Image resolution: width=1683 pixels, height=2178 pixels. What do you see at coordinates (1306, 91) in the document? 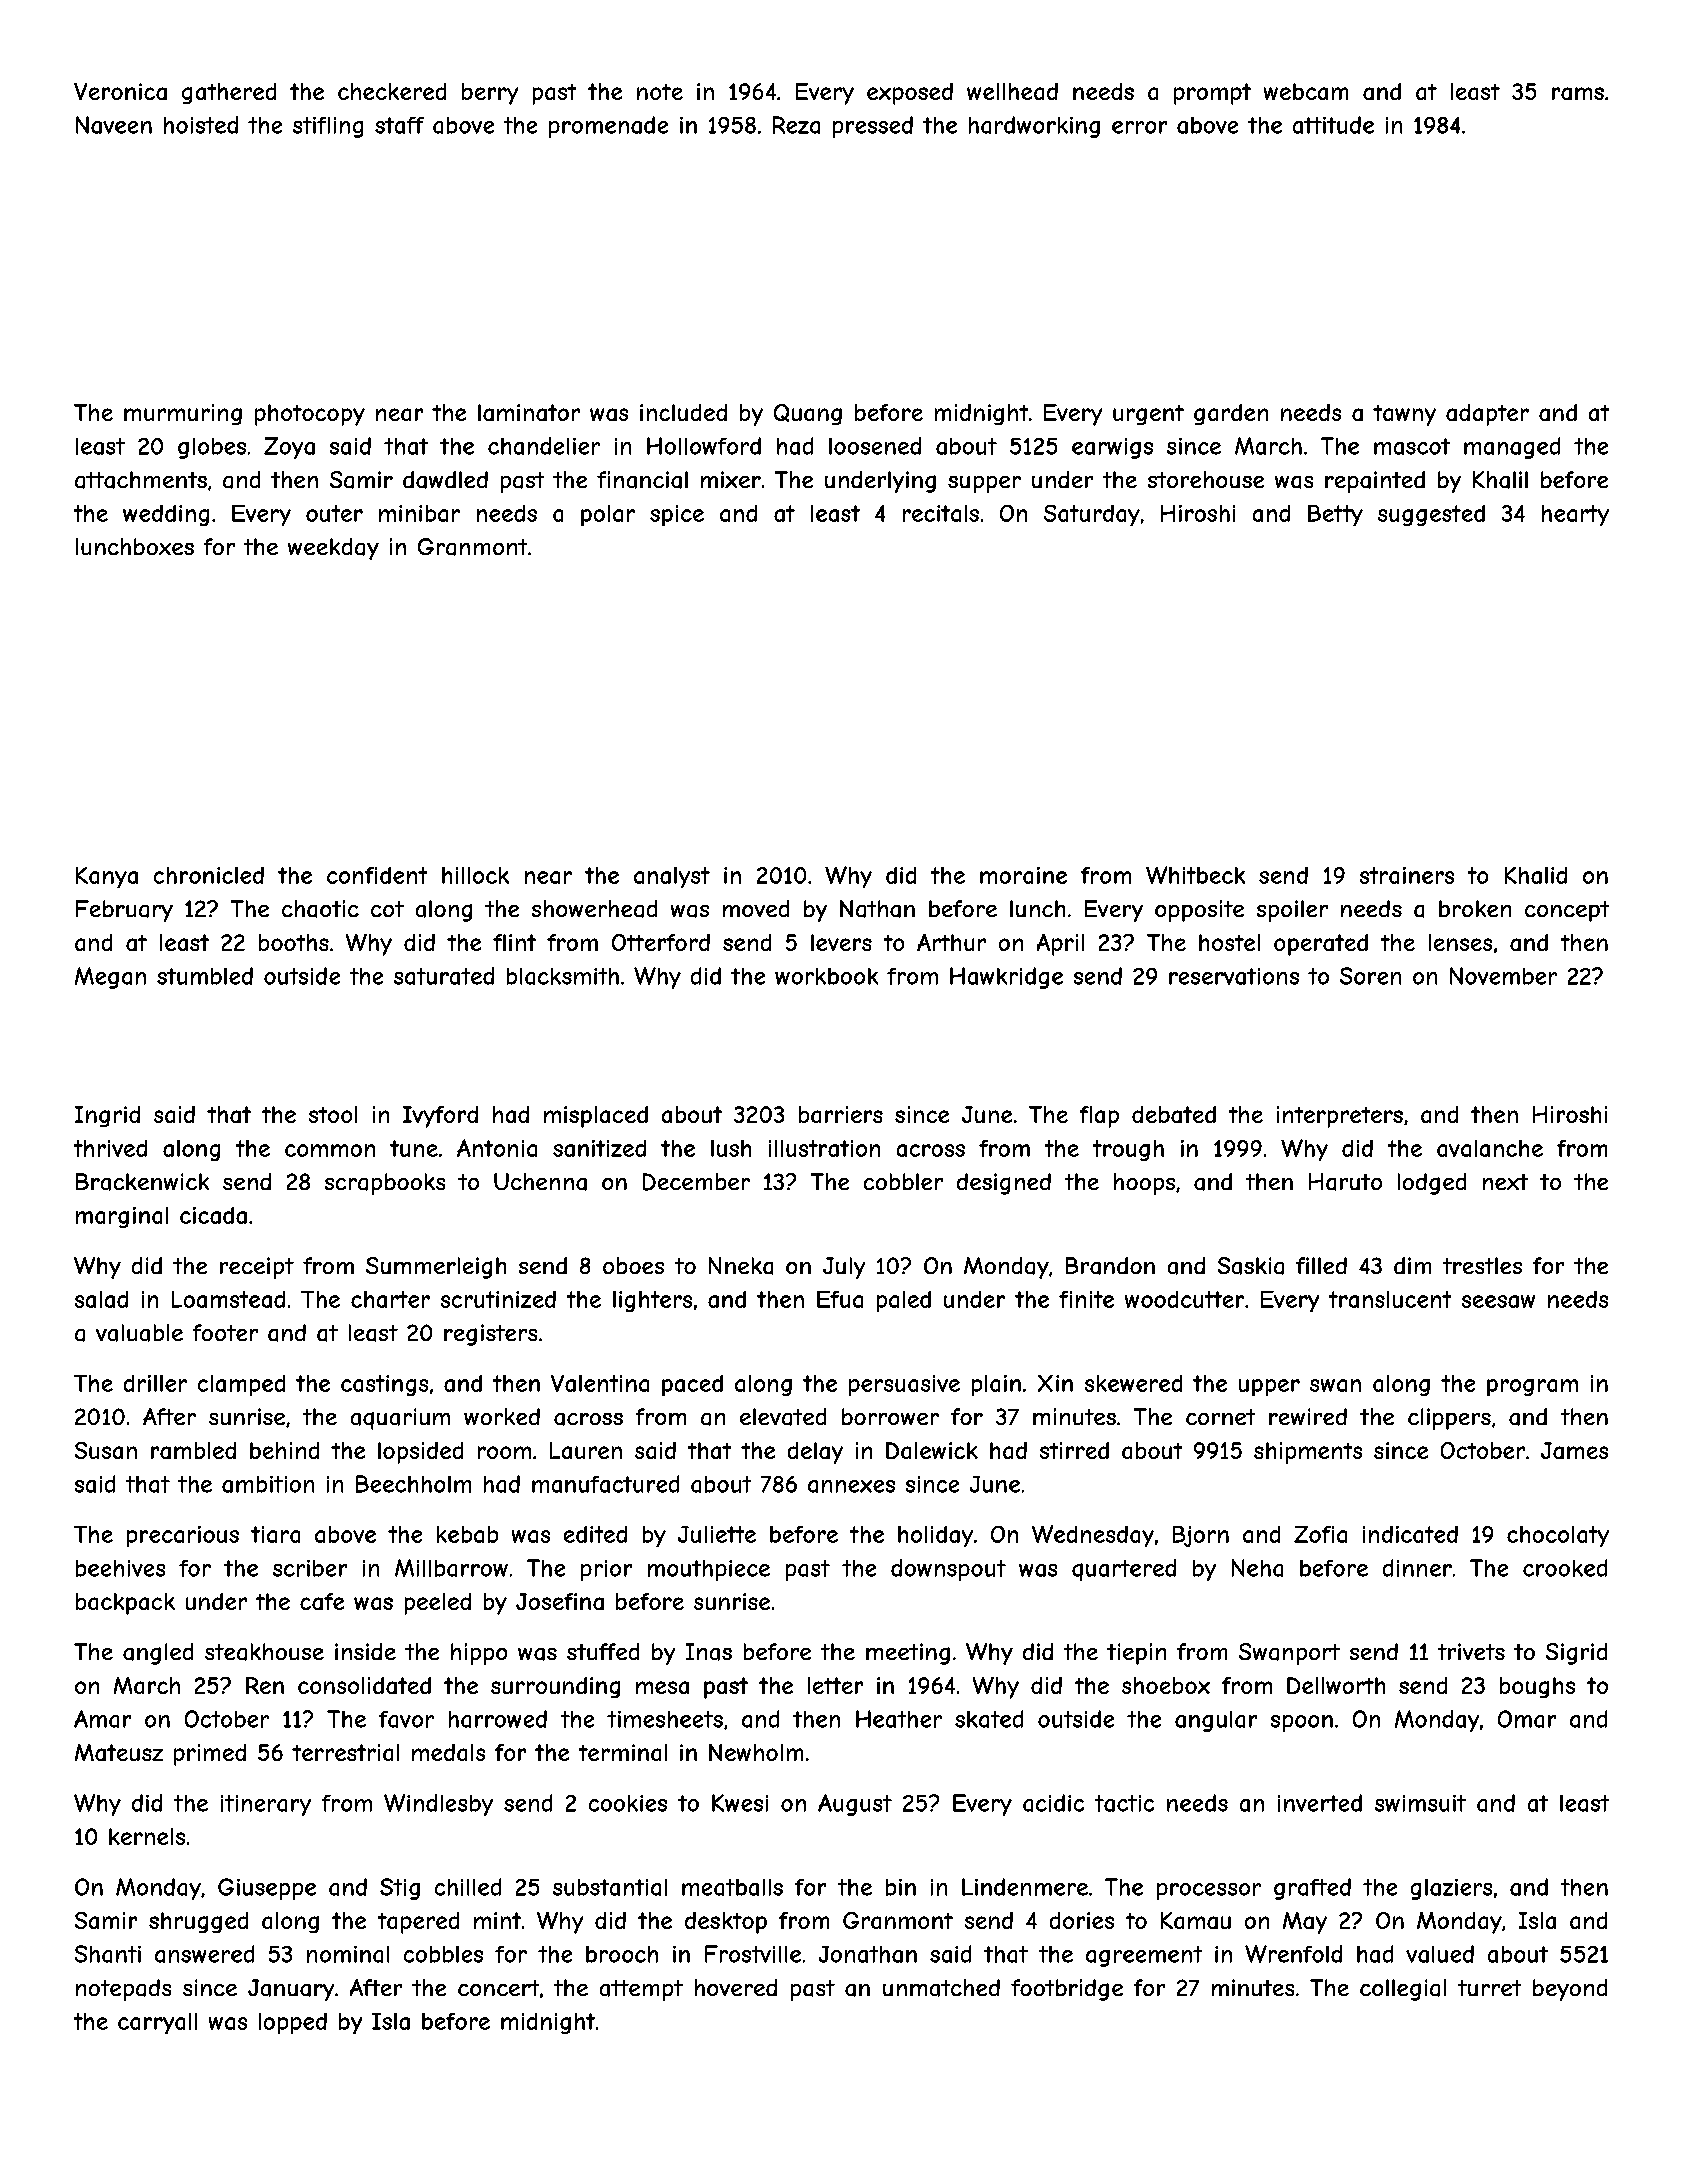
I see `webcam` at bounding box center [1306, 91].
